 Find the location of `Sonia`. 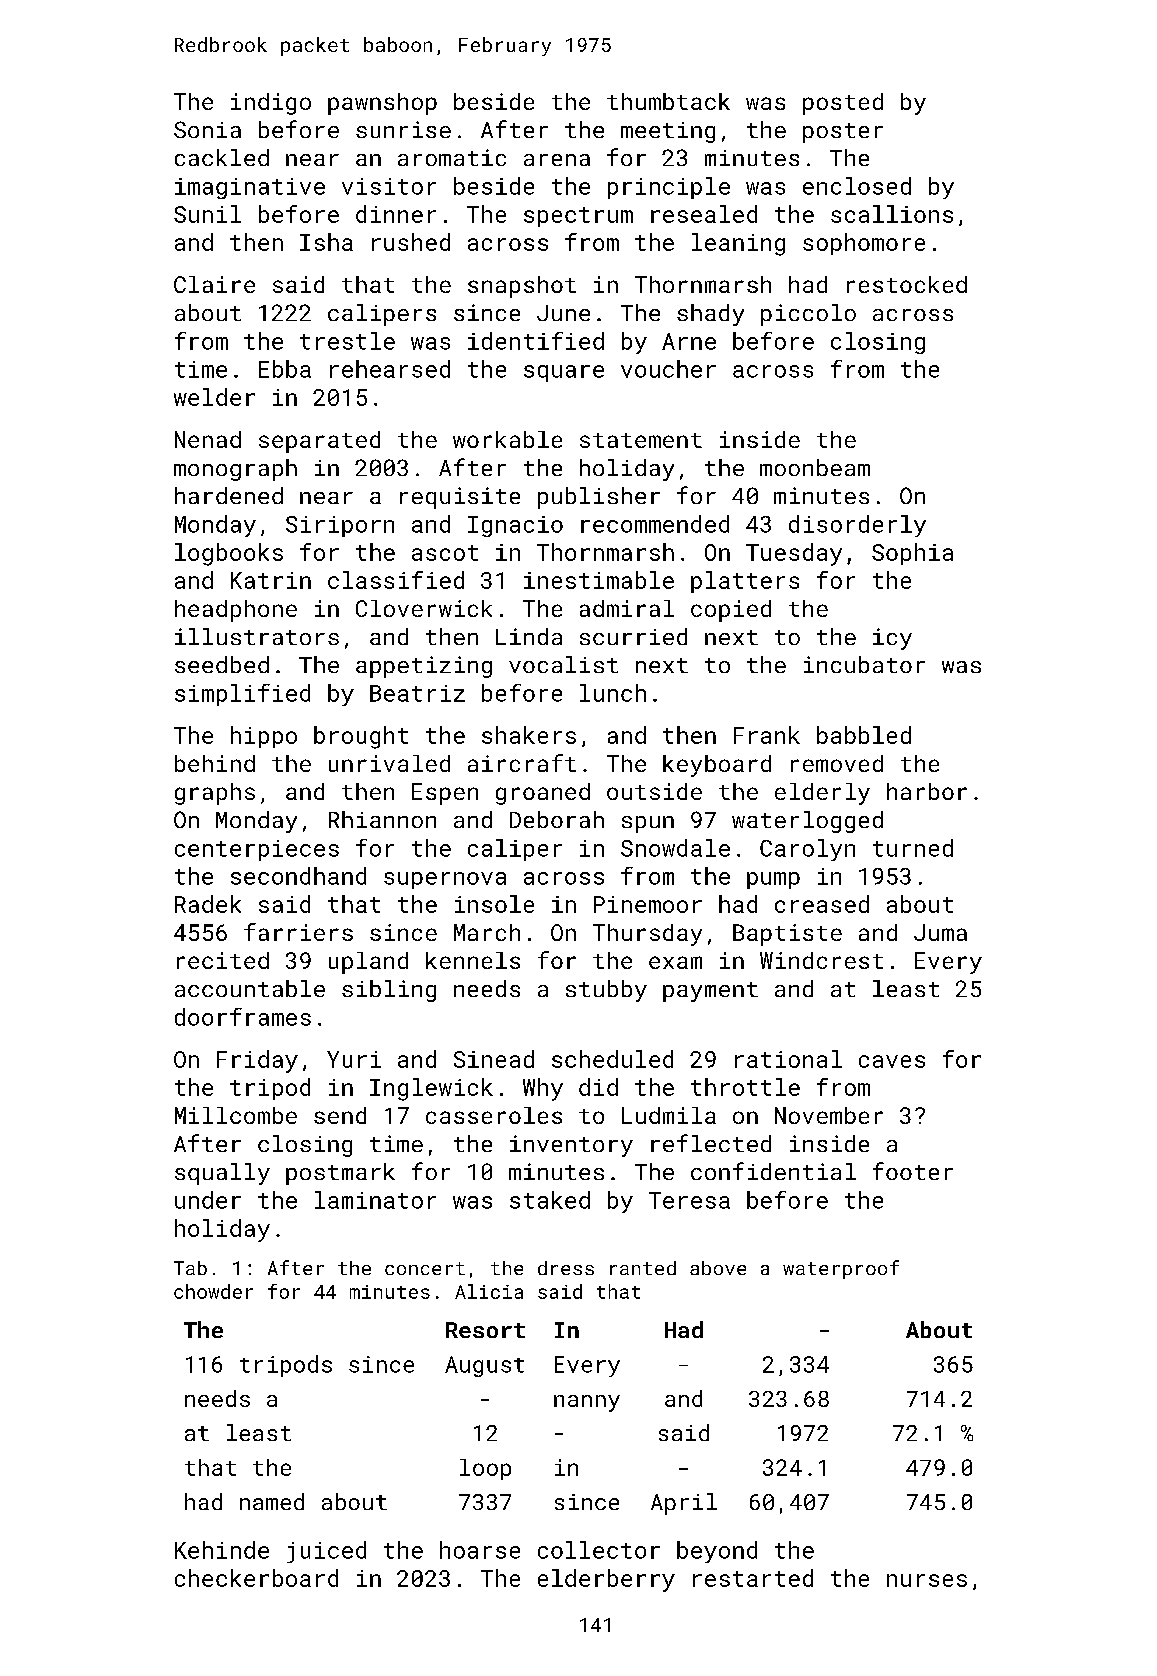

Sonia is located at coordinates (207, 129).
